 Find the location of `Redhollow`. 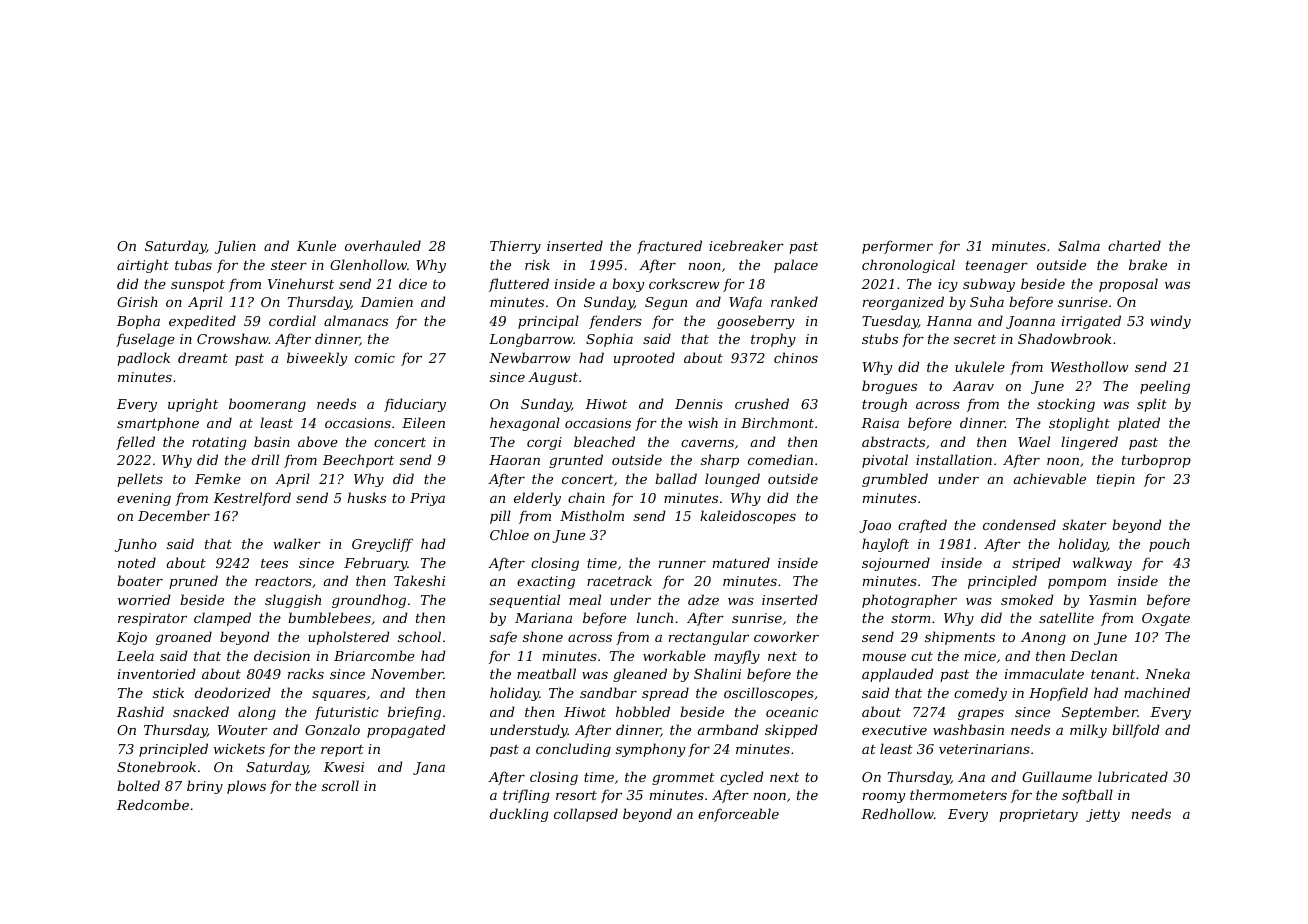

Redhollow is located at coordinates (897, 813).
